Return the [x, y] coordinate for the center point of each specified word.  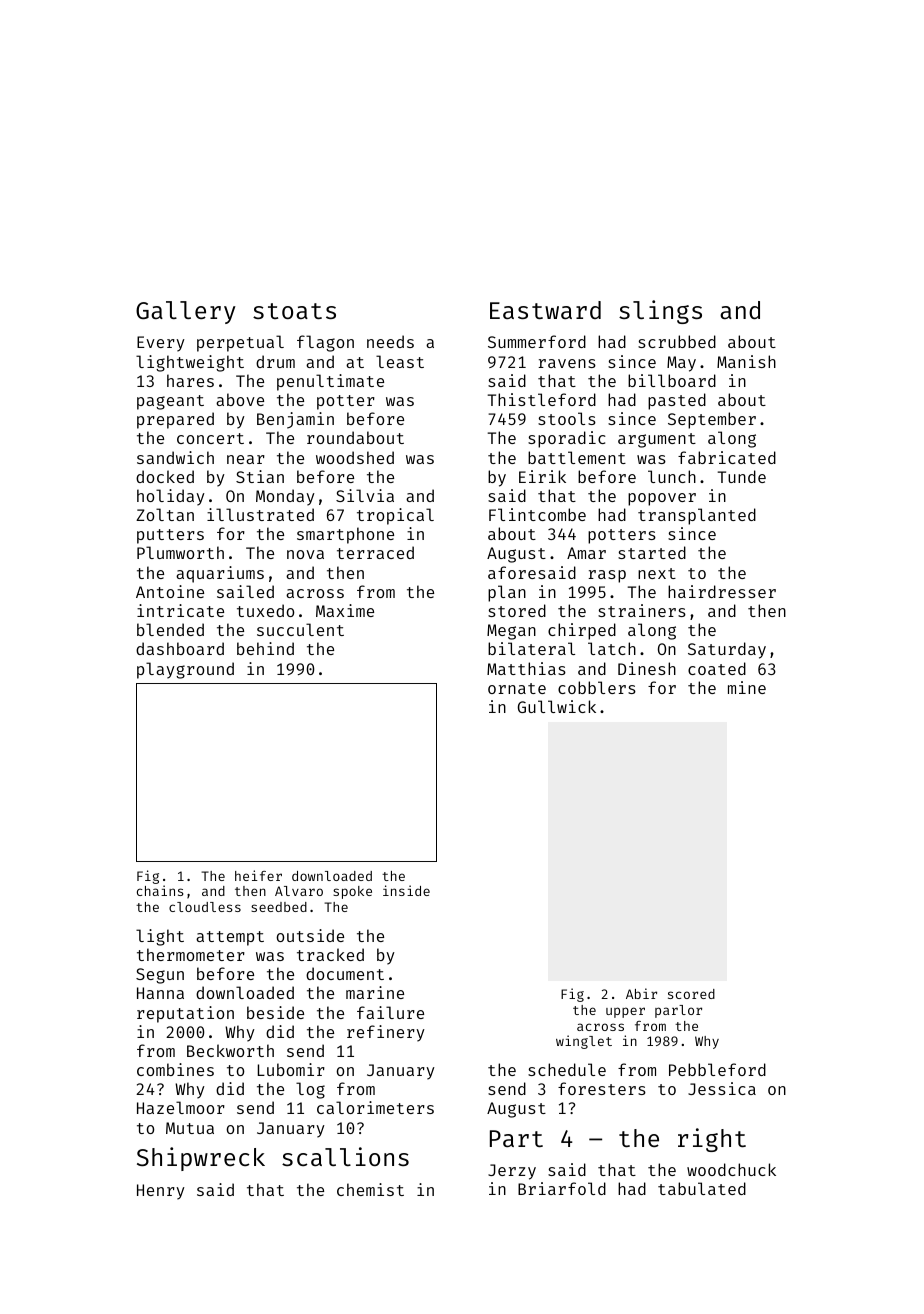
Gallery [186, 312]
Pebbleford [717, 1069]
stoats [294, 311]
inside [406, 890]
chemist [370, 1189]
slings [660, 312]
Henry [161, 1192]
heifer [258, 875]
